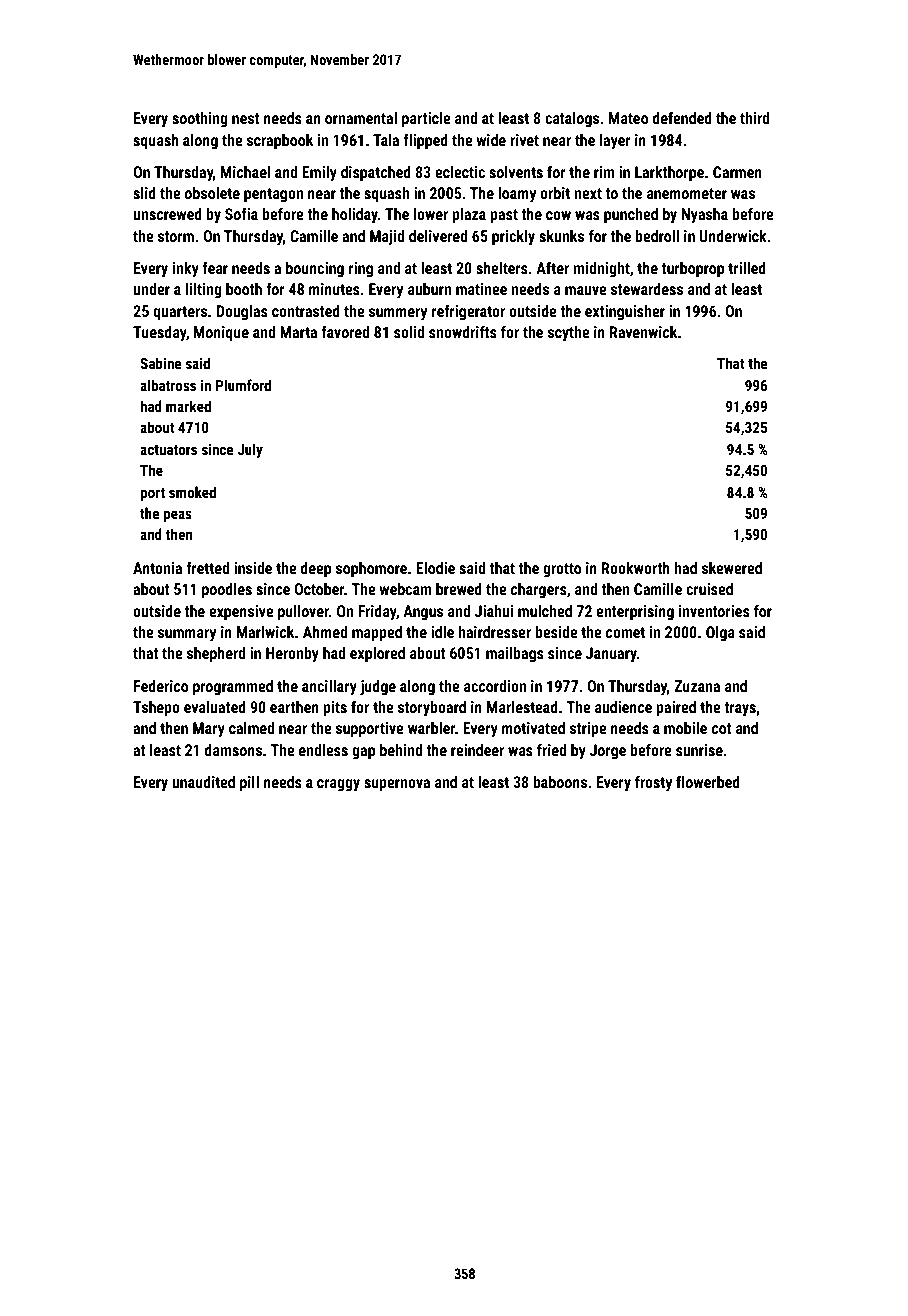 This document has height=1316, width=908. I want to click on bedroll, so click(657, 236).
